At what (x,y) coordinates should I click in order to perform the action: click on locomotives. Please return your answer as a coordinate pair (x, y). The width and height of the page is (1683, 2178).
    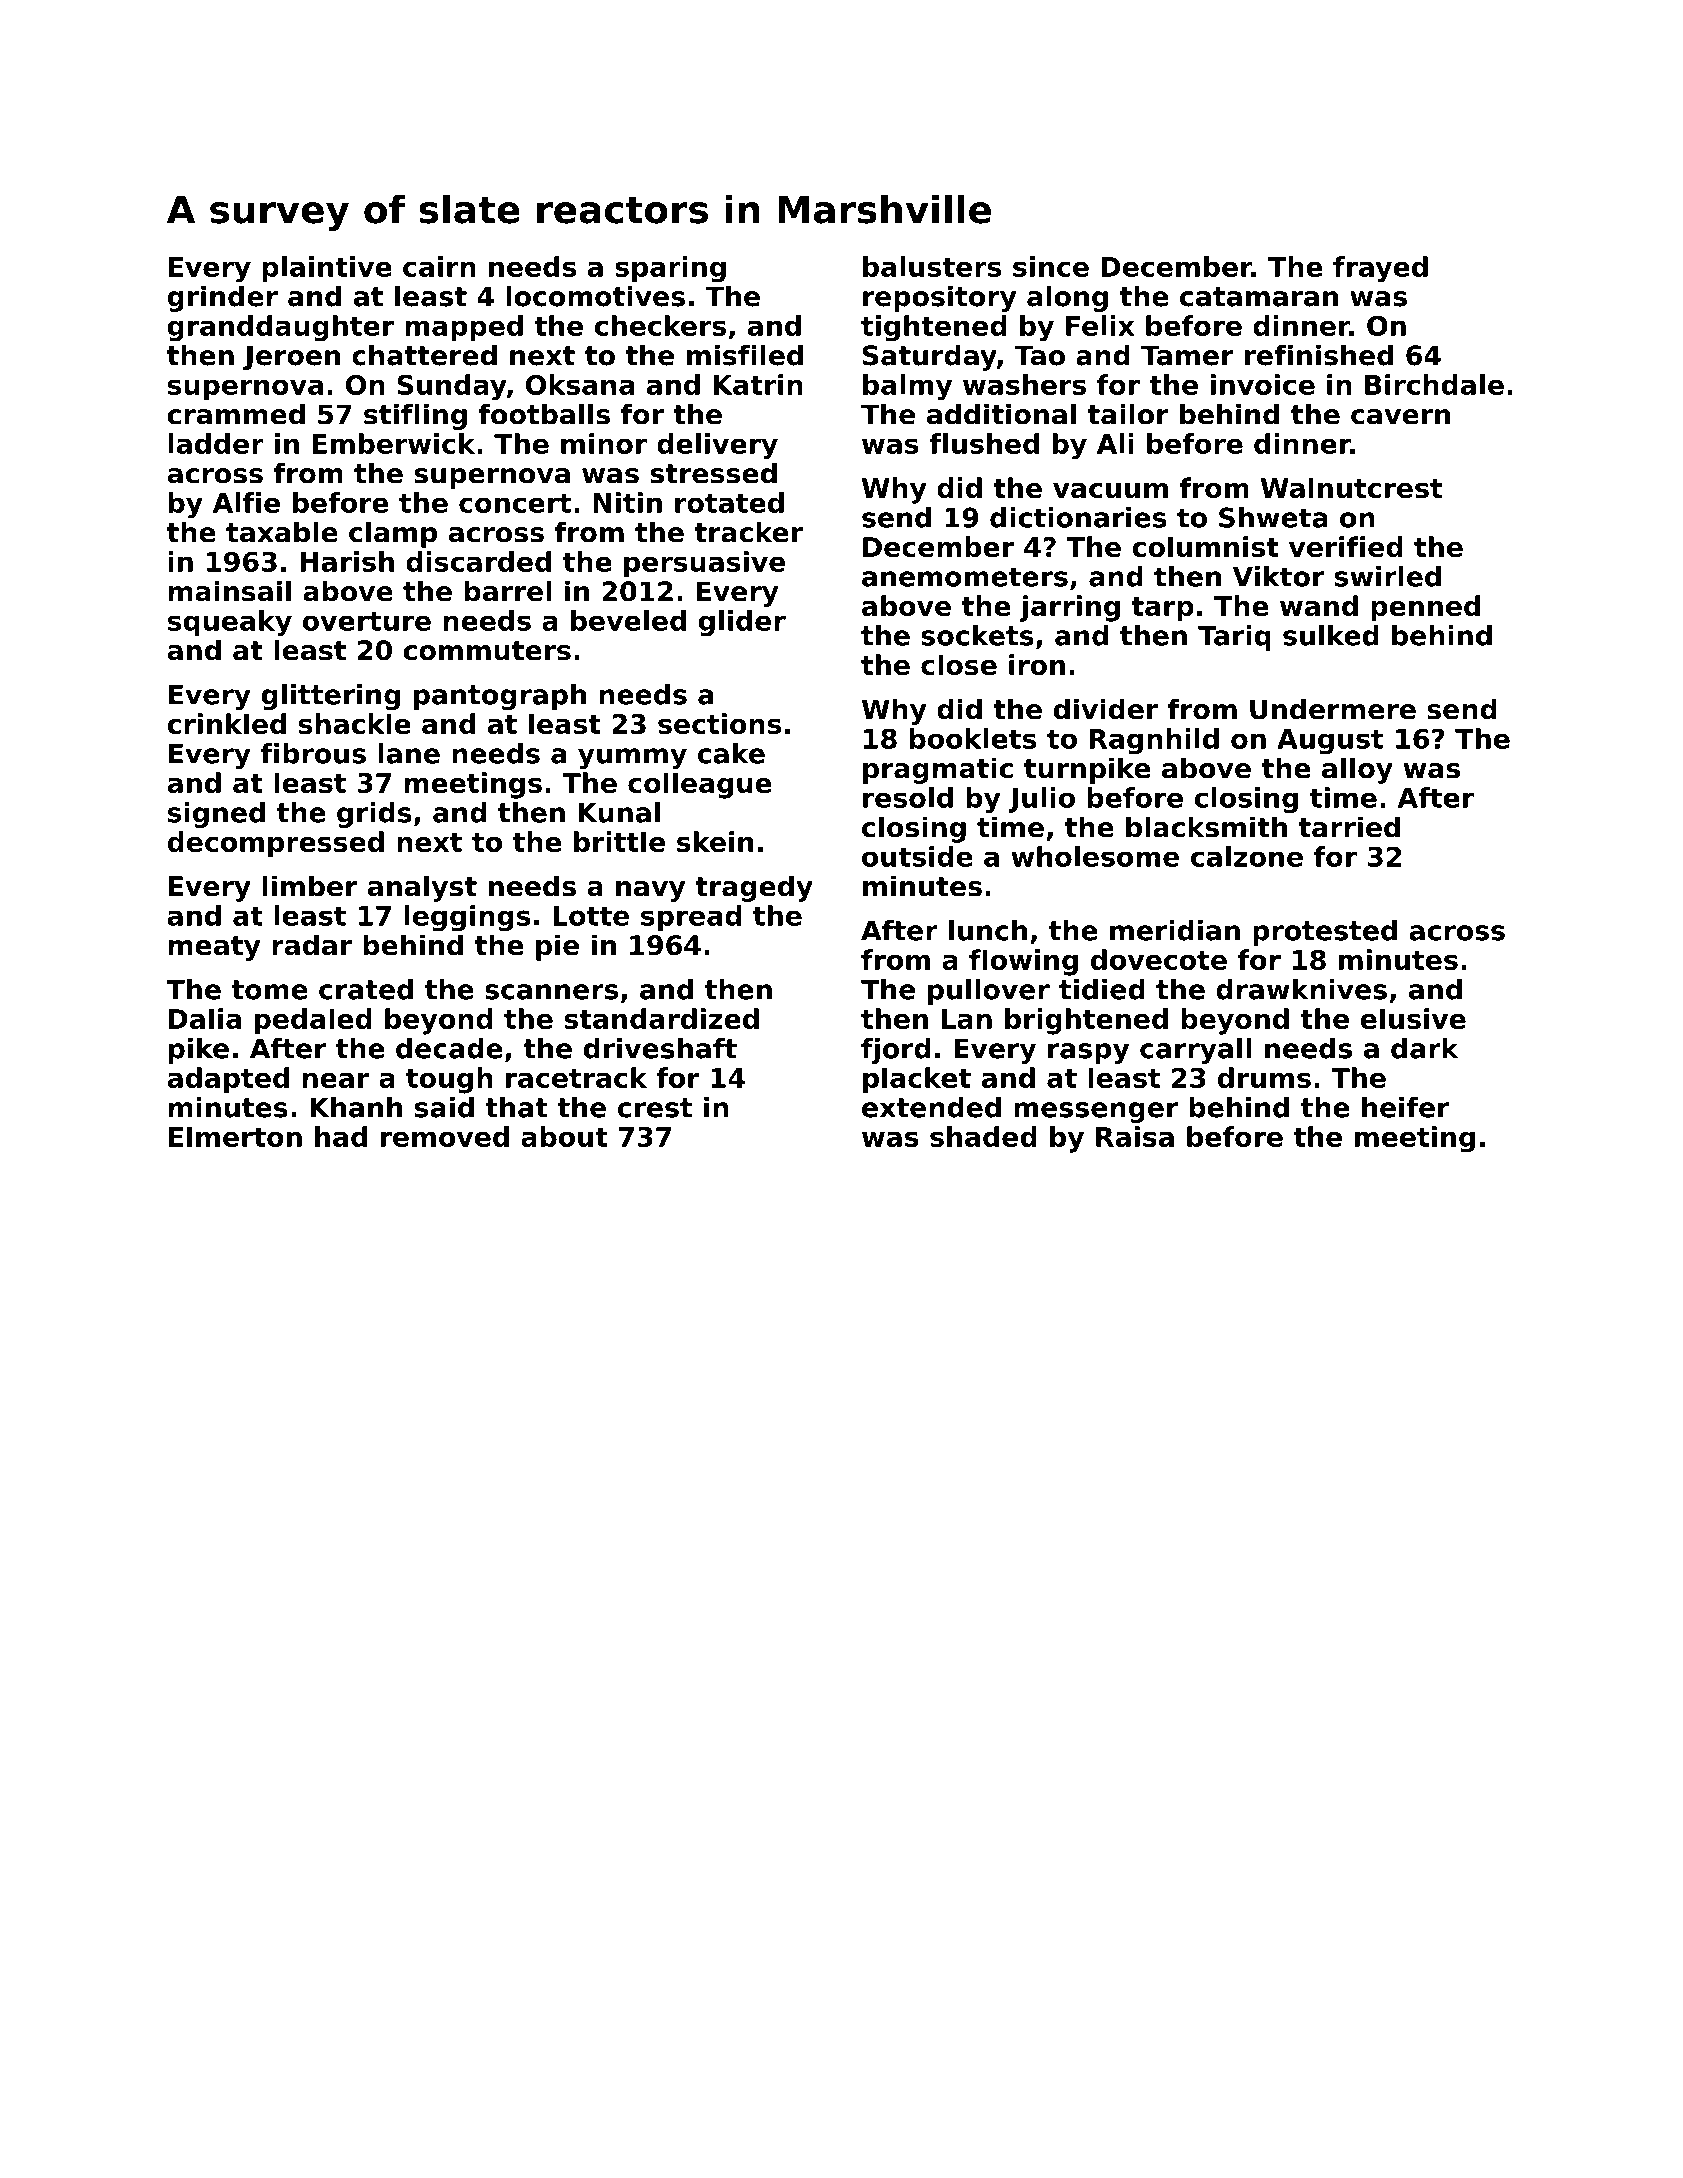
    Looking at the image, I should click on (595, 296).
